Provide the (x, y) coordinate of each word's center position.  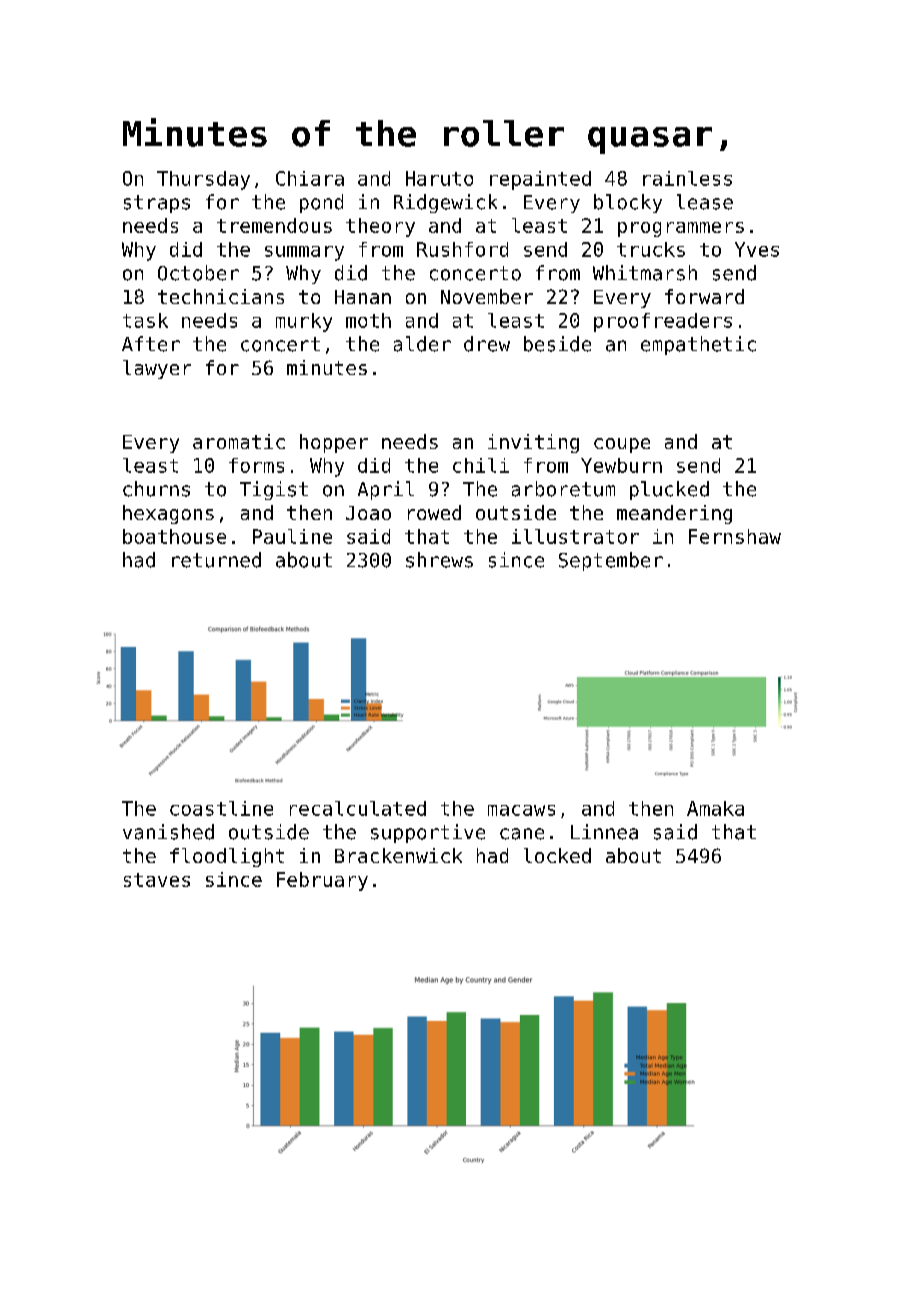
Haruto (439, 178)
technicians (221, 296)
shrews (439, 560)
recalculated (358, 808)
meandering (674, 514)
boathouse (174, 536)
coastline (221, 808)
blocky (628, 203)
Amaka (715, 808)
